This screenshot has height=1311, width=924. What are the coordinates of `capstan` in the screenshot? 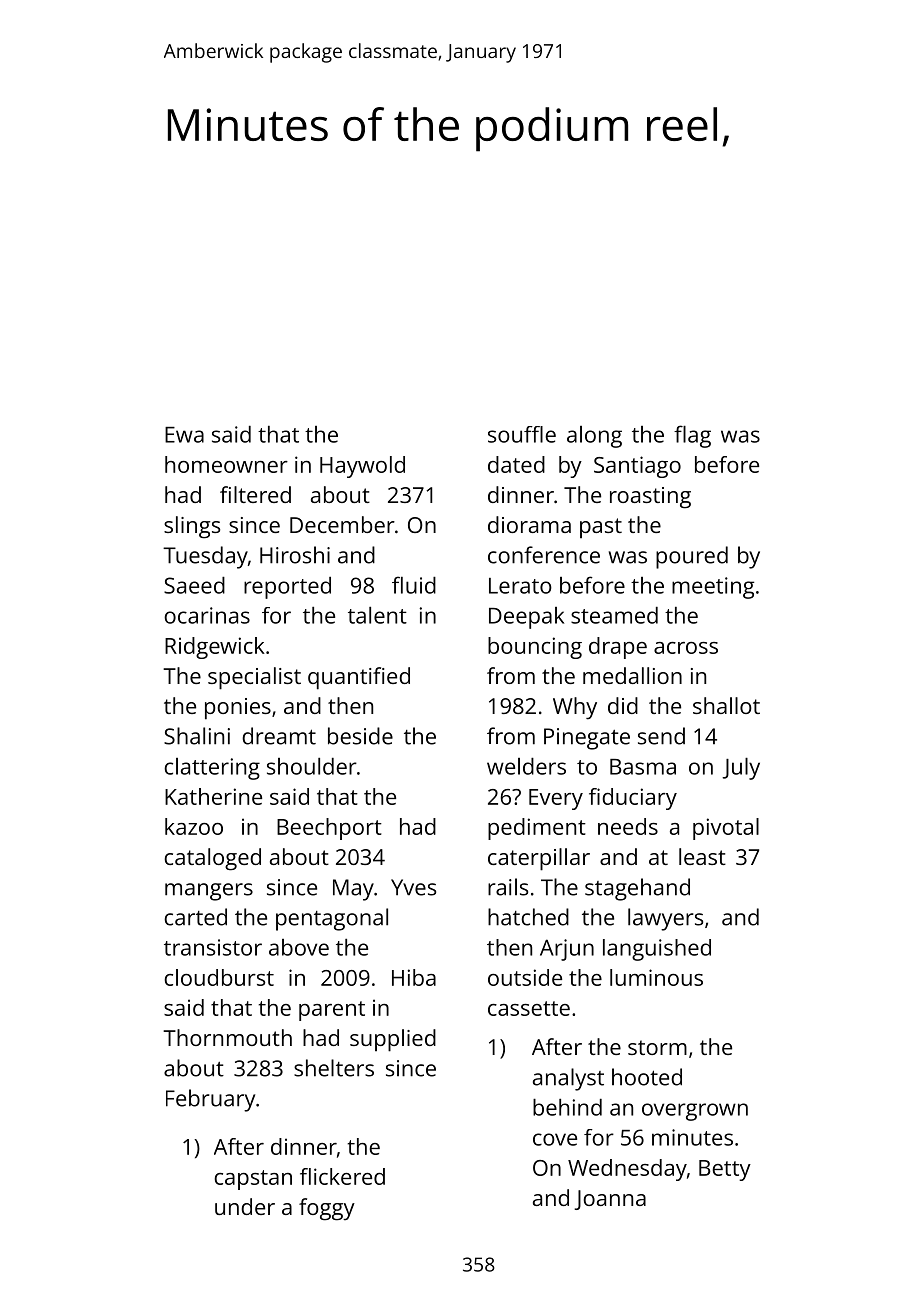 It's located at (253, 1180).
